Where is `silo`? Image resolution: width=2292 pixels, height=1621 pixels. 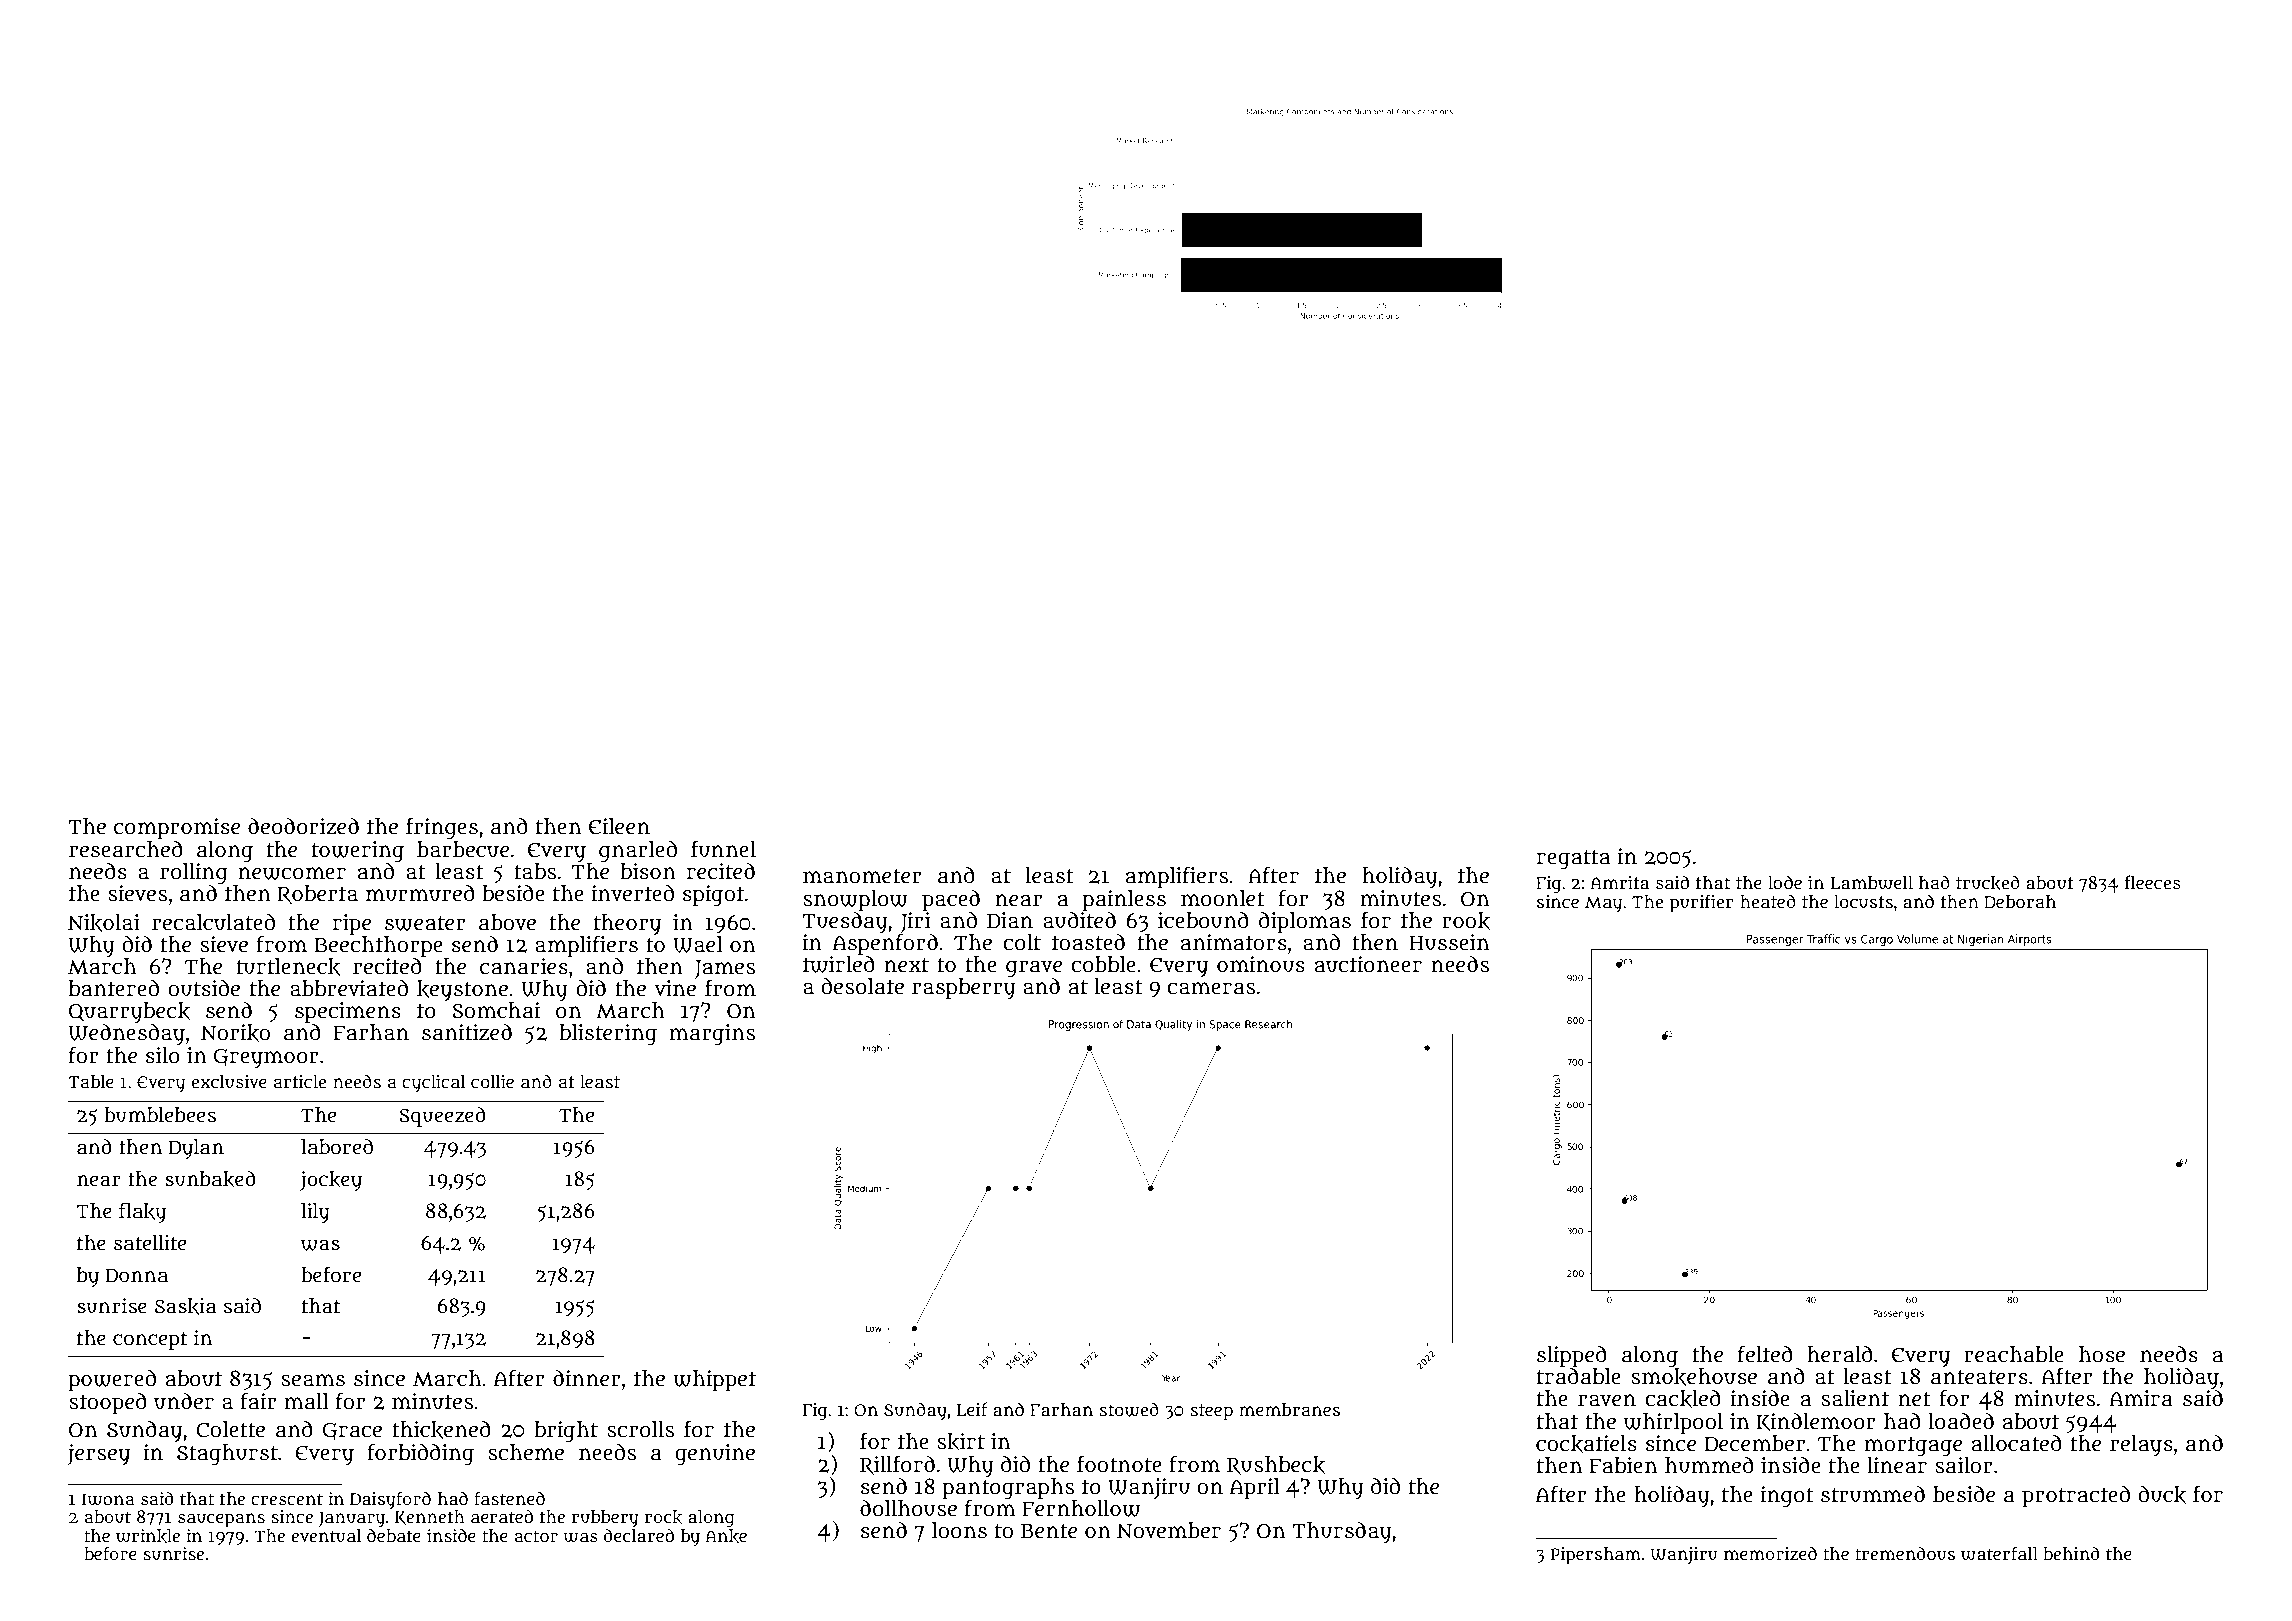 silo is located at coordinates (163, 1055).
